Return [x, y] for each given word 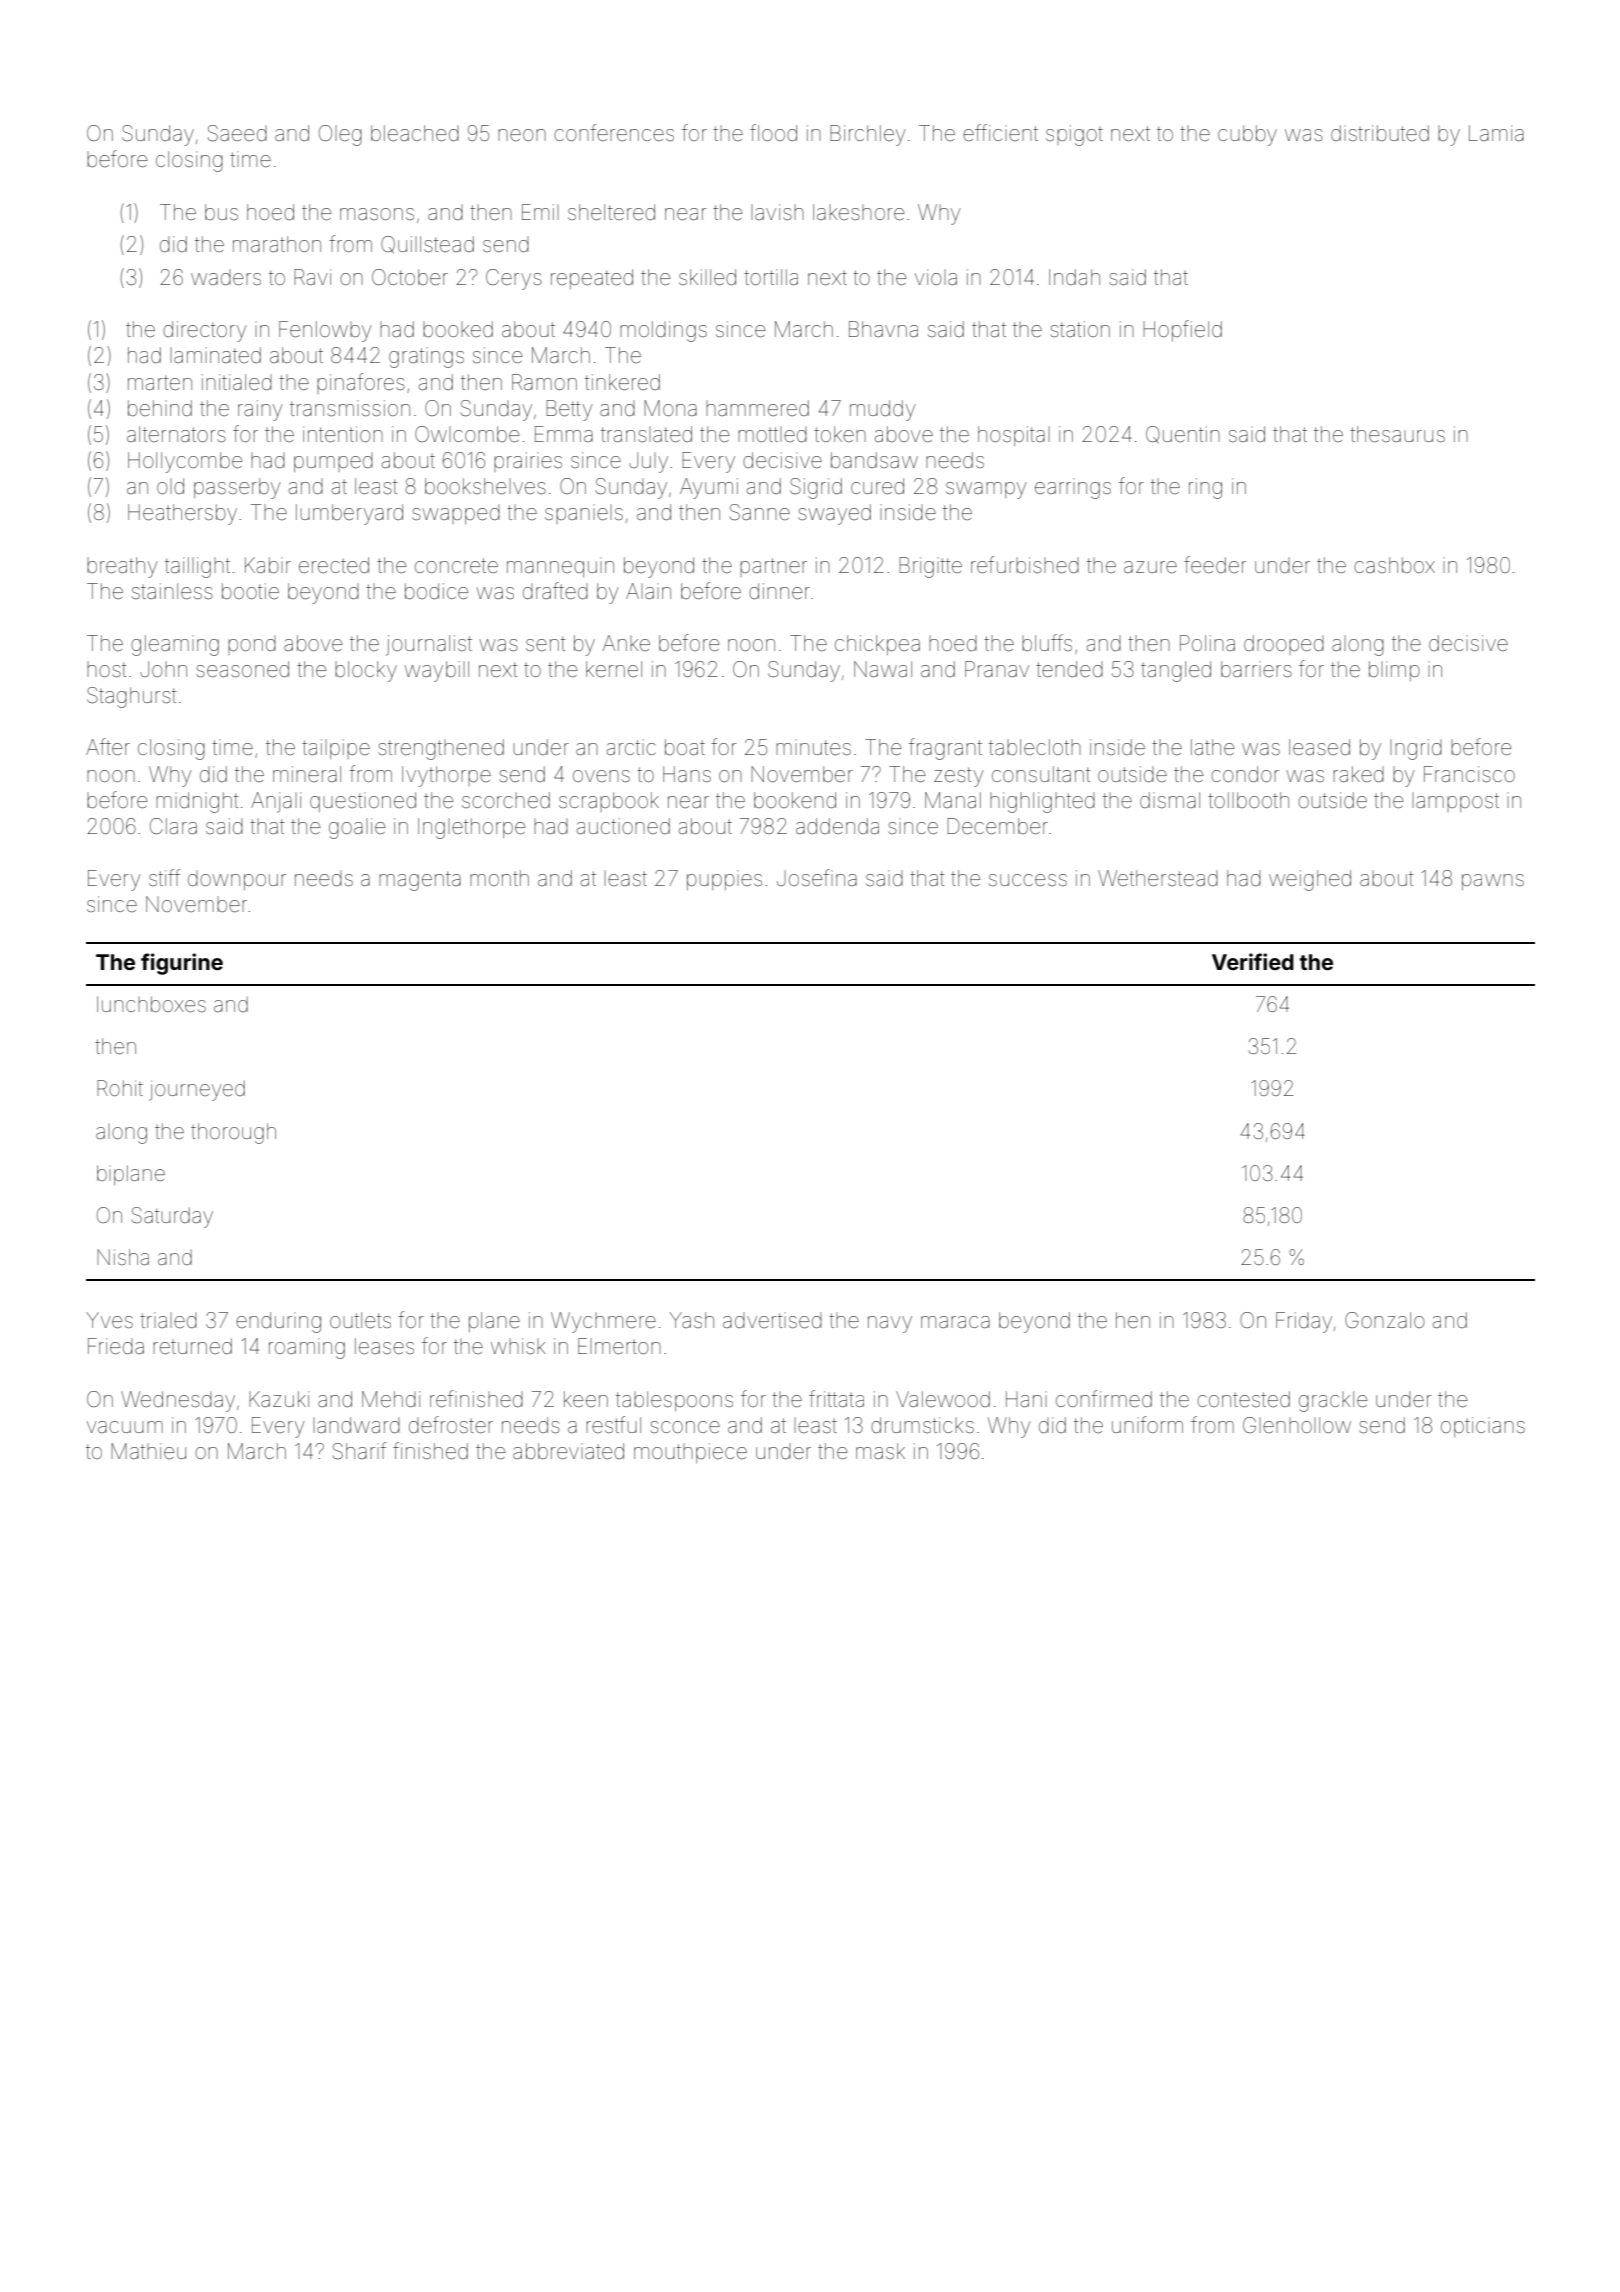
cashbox [1394, 565]
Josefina [817, 878]
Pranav [997, 669]
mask [880, 1451]
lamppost [1455, 802]
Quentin [1183, 435]
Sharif [359, 1451]
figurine [182, 964]
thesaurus [1397, 434]
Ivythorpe [446, 776]
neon [522, 135]
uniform [1147, 1424]
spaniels [584, 514]
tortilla [771, 277]
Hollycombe [185, 462]
